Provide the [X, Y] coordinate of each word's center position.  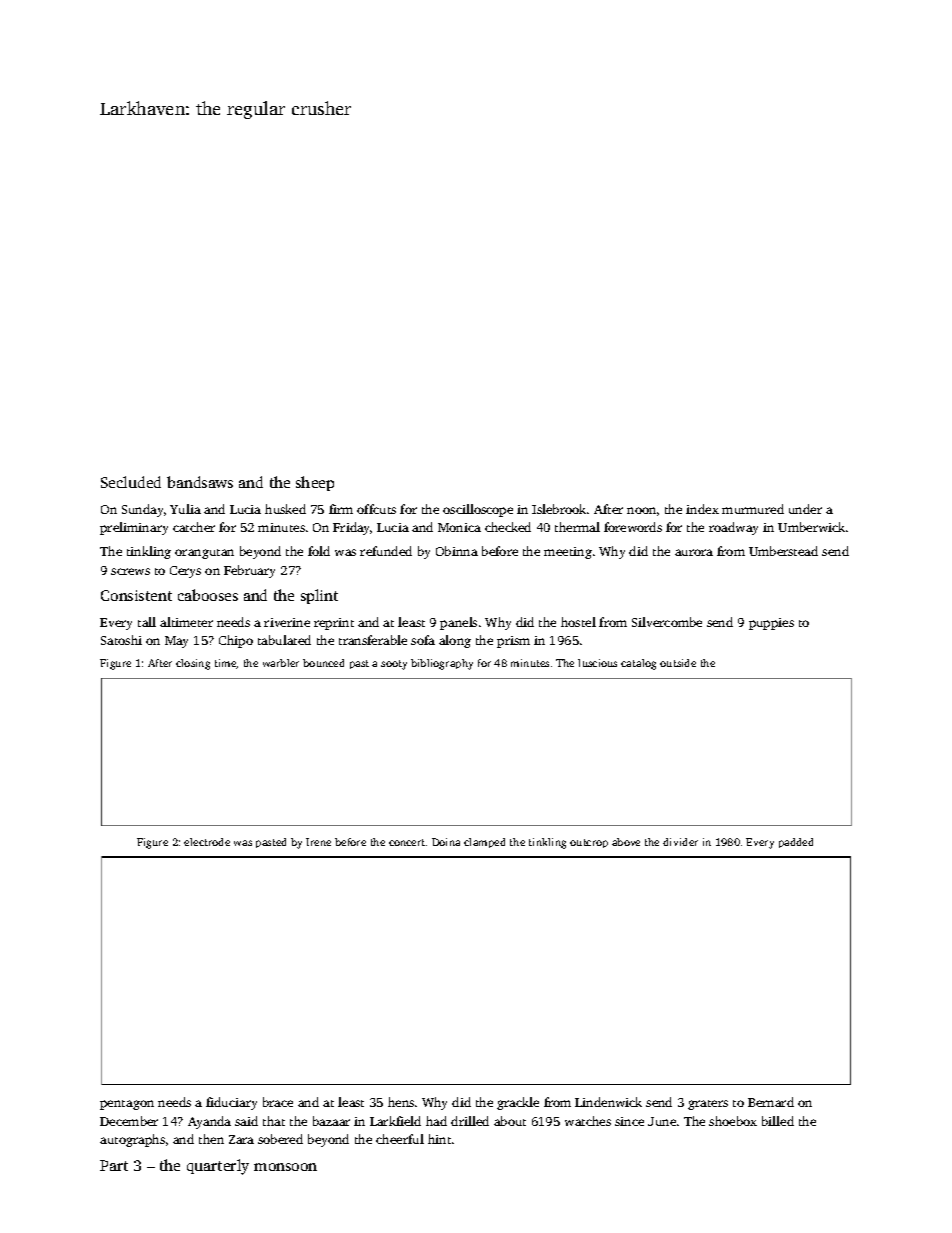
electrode [207, 842]
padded [796, 843]
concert [407, 842]
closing [193, 664]
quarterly [218, 1167]
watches [588, 1121]
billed [778, 1121]
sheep [315, 483]
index [702, 509]
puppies [771, 624]
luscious [597, 663]
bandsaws [200, 482]
